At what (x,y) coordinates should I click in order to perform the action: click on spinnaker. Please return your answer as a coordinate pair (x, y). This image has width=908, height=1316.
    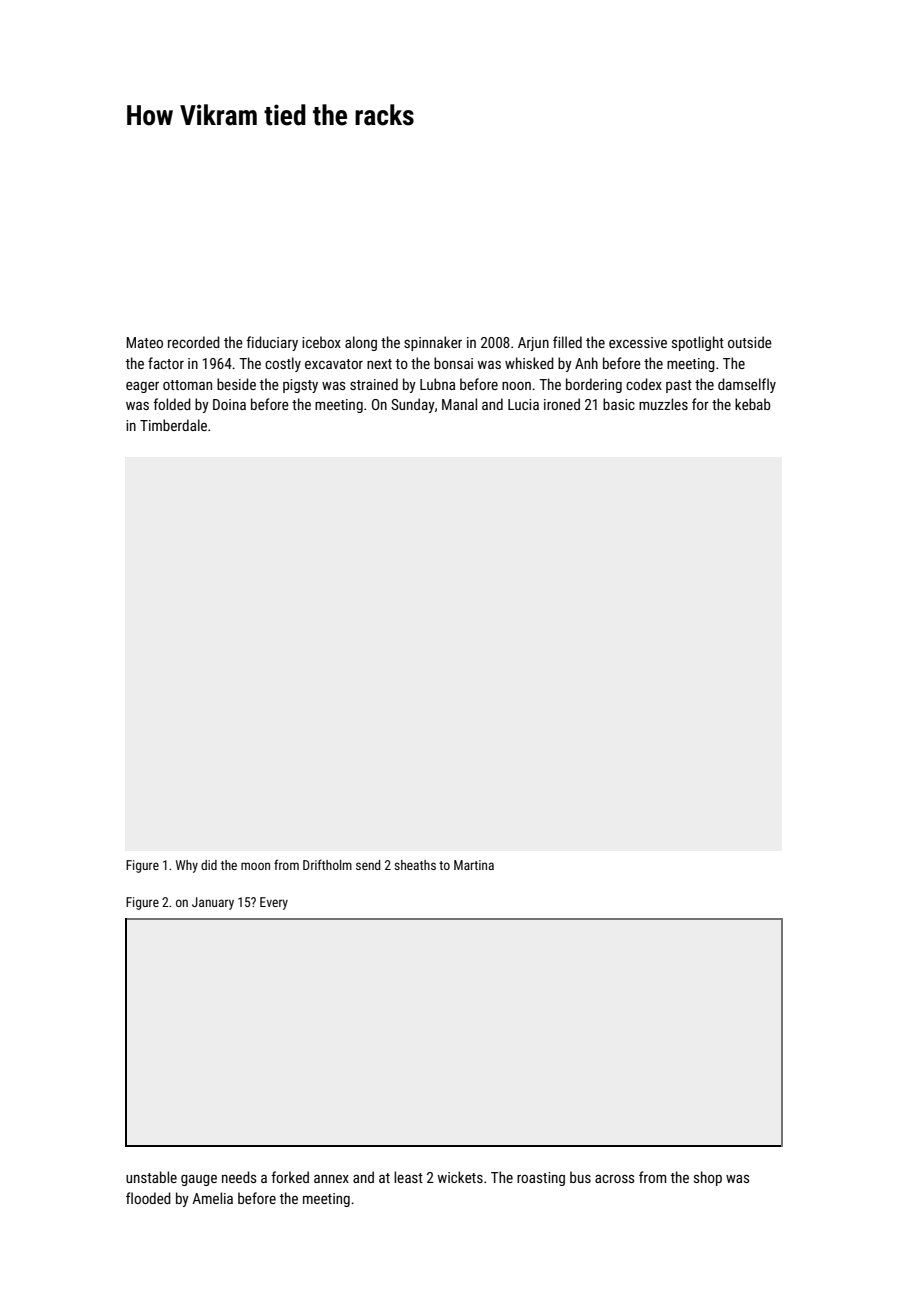
    Looking at the image, I should click on (433, 343).
